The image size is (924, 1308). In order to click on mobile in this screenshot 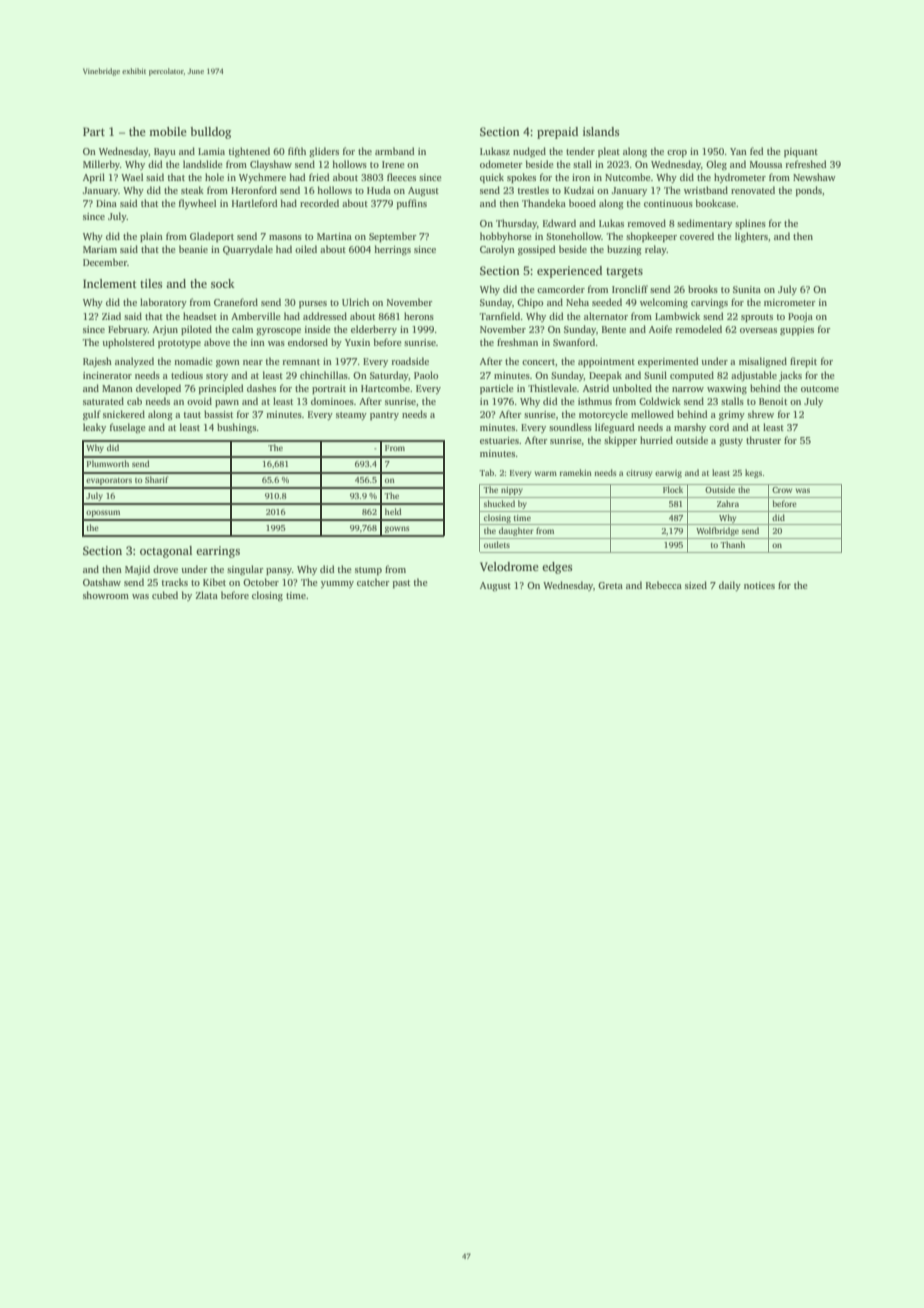, I will do `click(168, 131)`.
